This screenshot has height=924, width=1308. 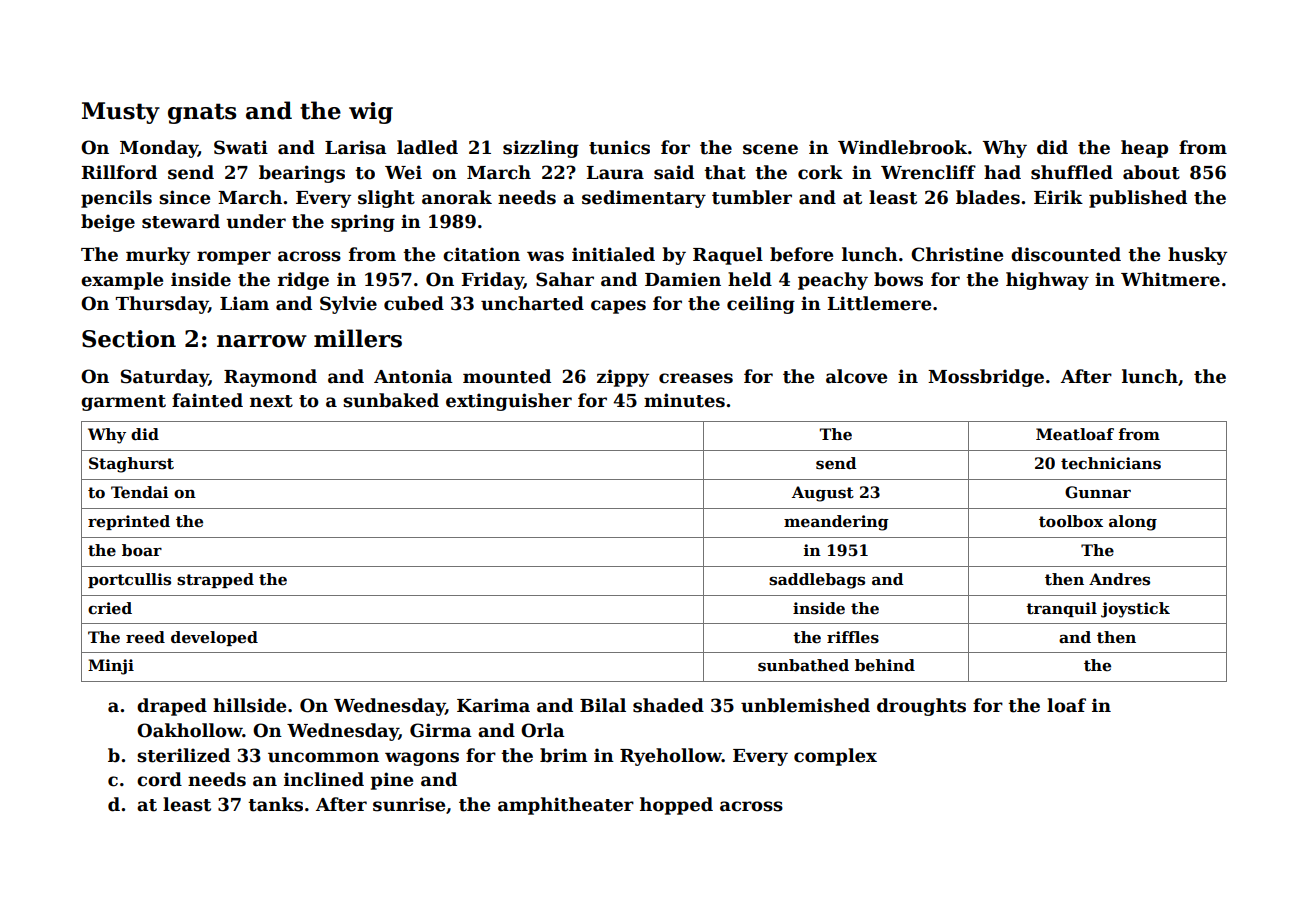 What do you see at coordinates (202, 113) in the screenshot?
I see `gnats` at bounding box center [202, 113].
